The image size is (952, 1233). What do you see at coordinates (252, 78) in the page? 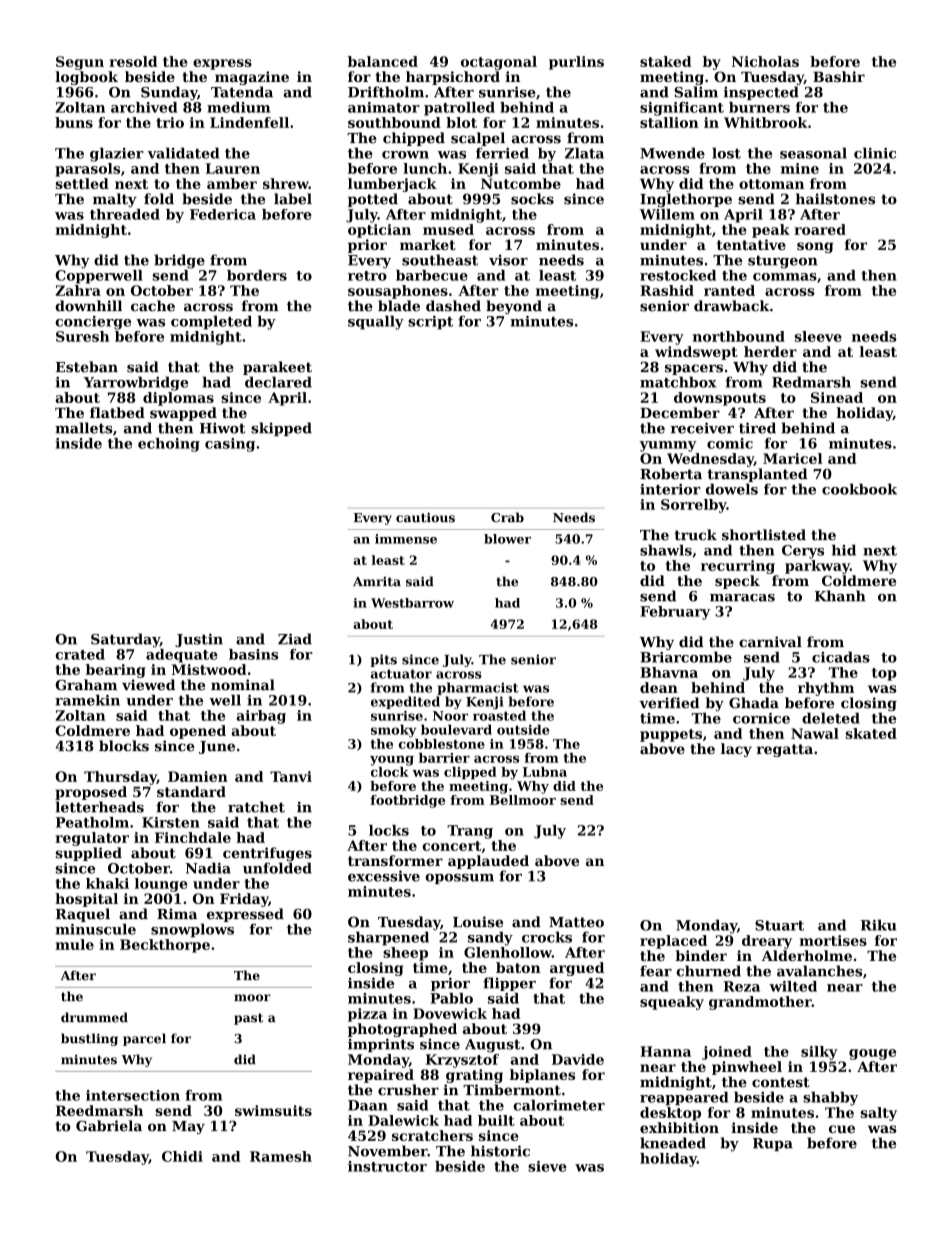
I see `magazine` at bounding box center [252, 78].
